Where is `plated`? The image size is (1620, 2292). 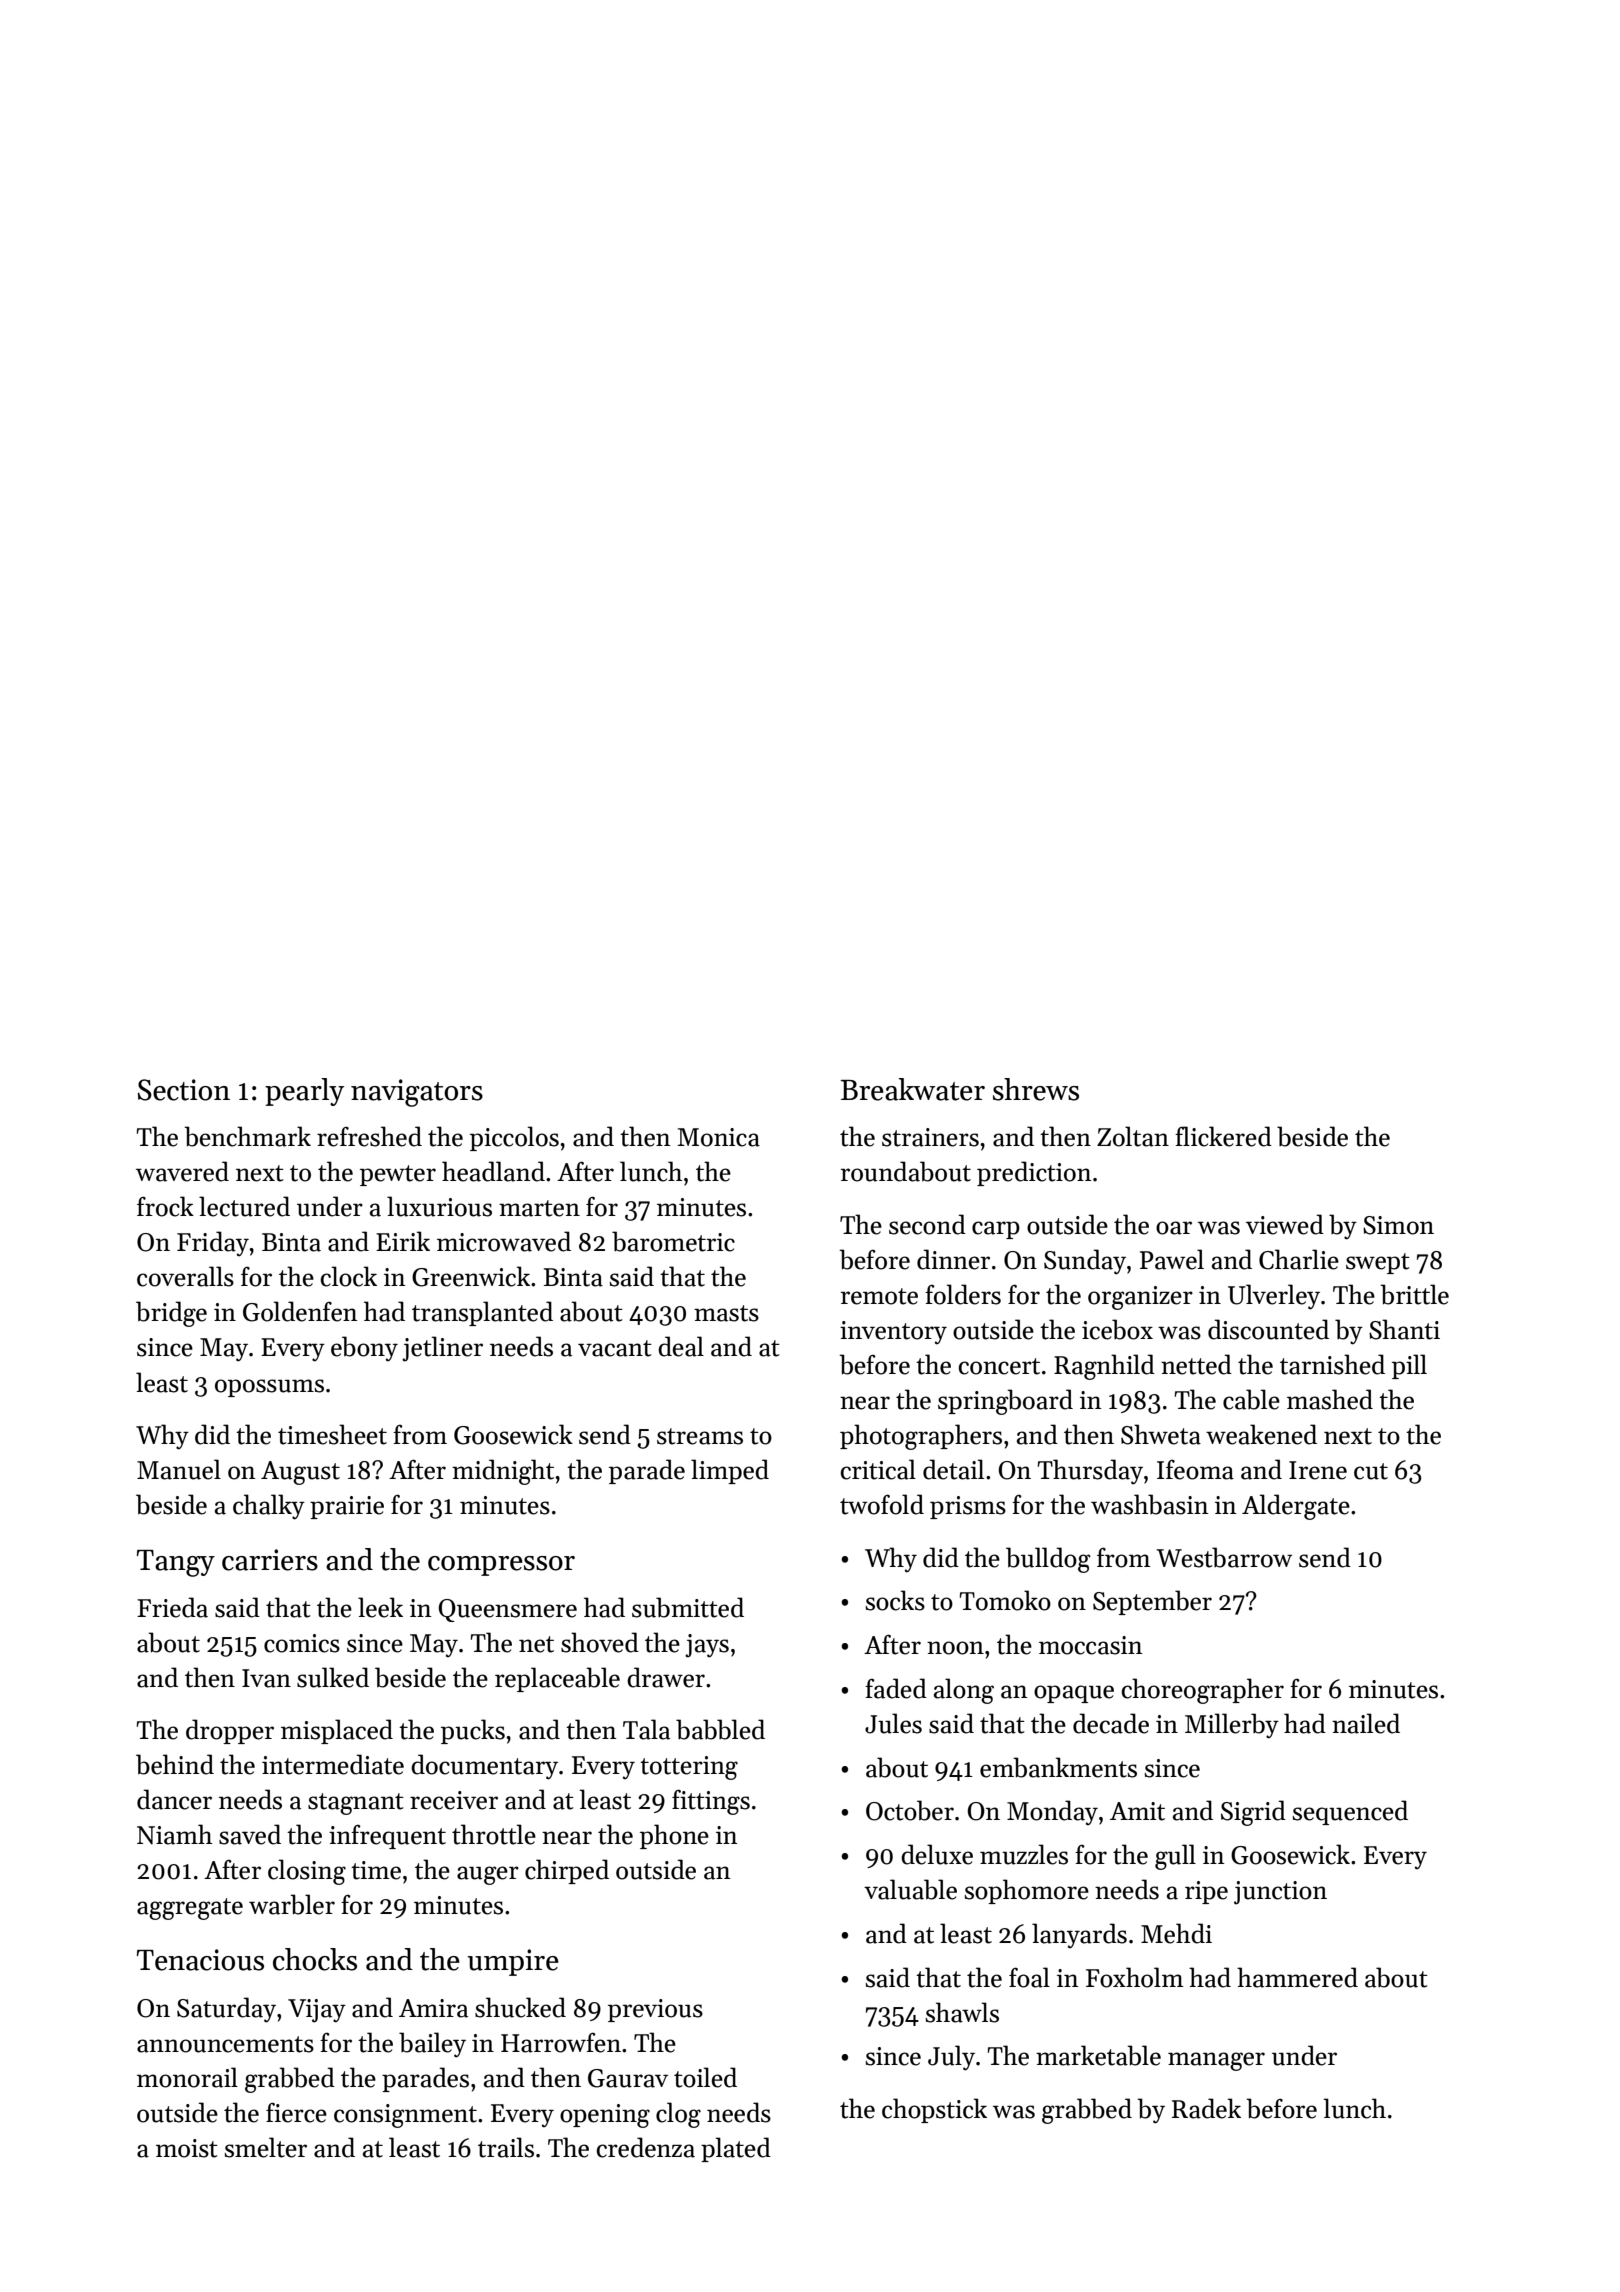 plated is located at coordinates (736, 2149).
